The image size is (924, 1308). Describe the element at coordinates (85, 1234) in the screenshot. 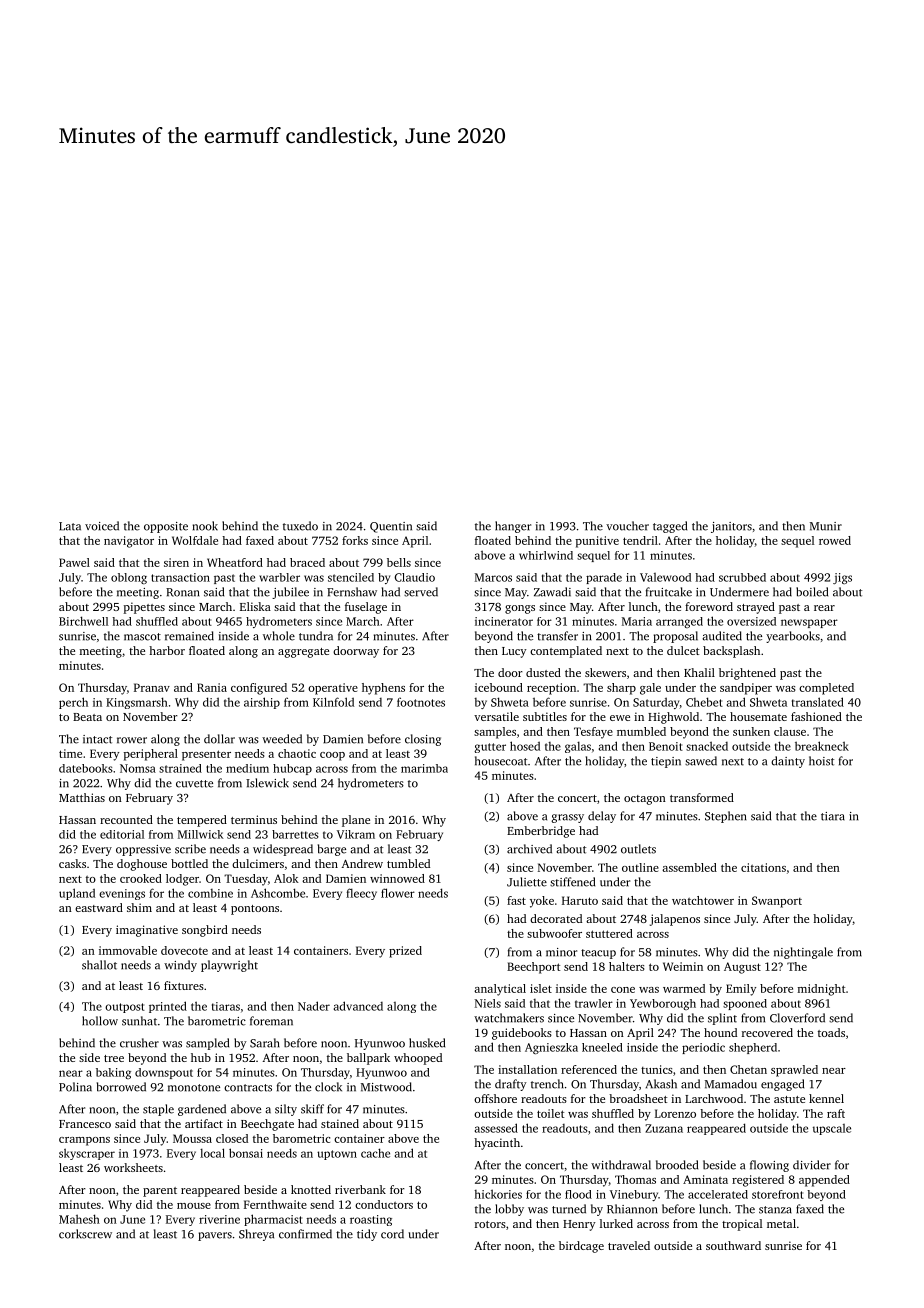

I see `corkscrew` at that location.
